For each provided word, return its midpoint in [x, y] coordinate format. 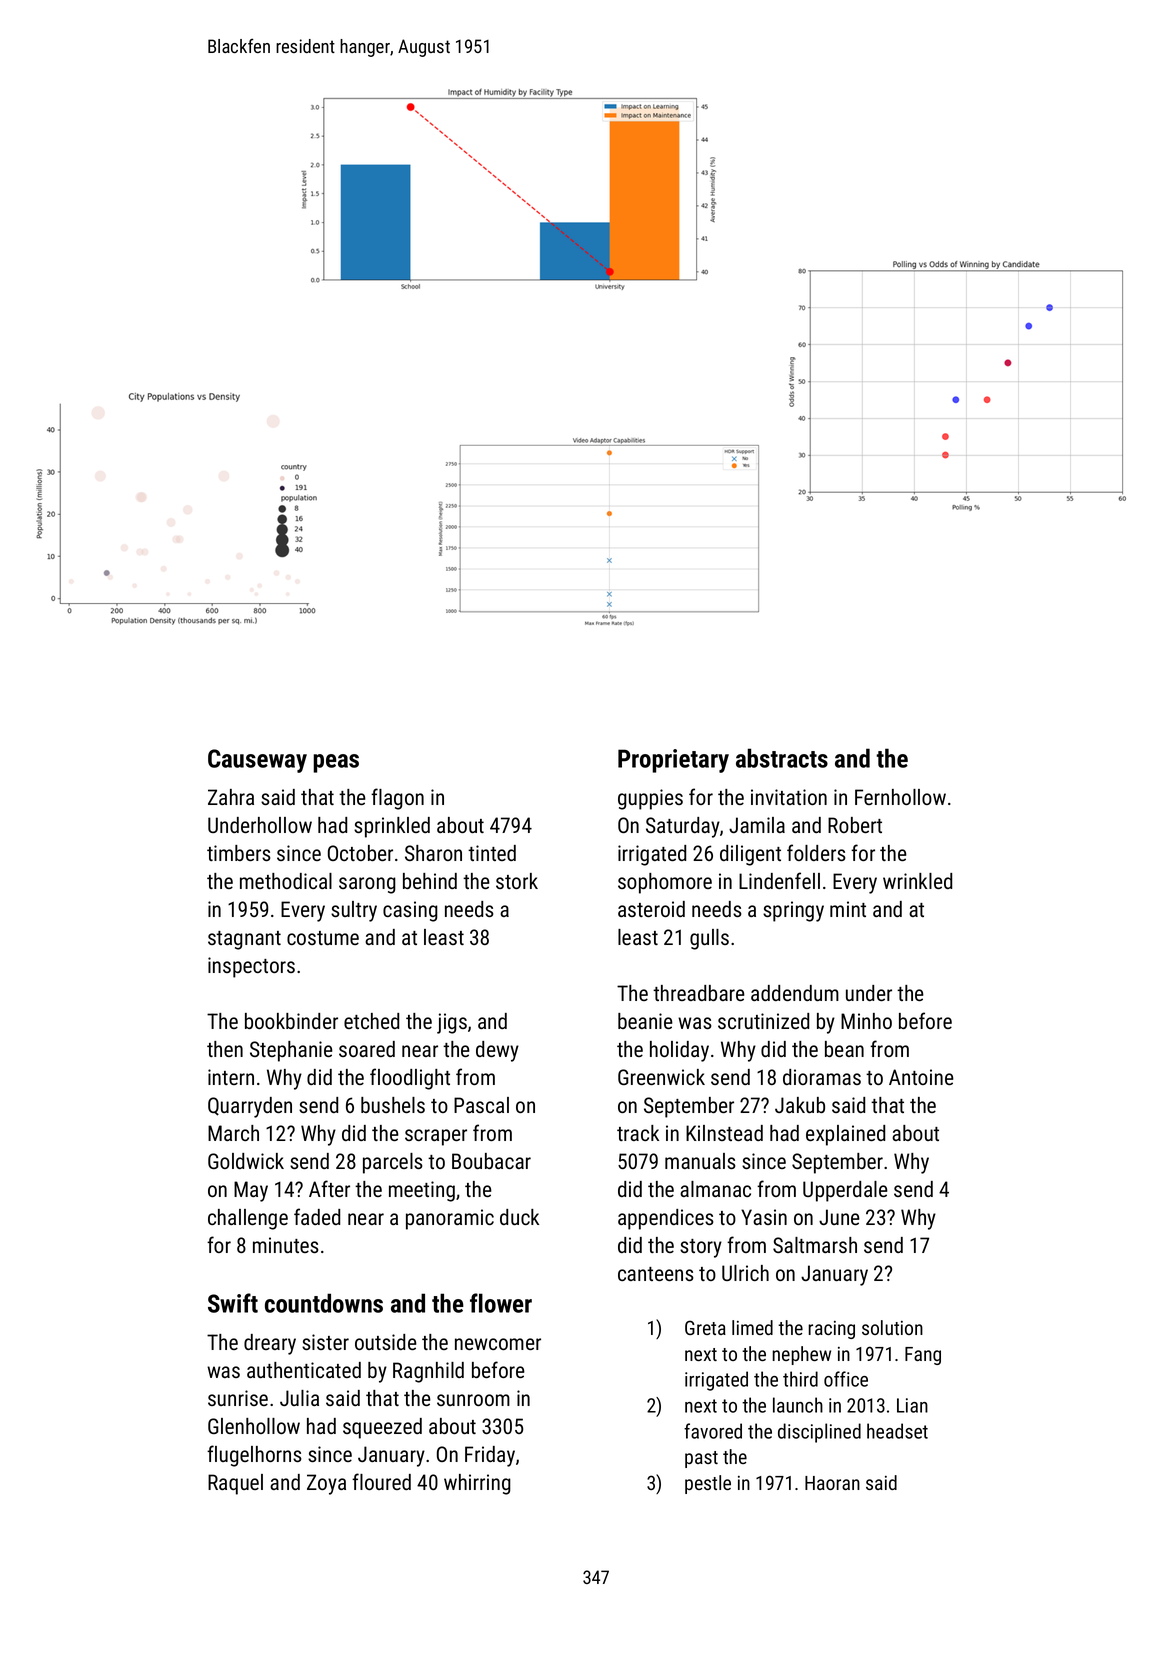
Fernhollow [900, 797]
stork [517, 881]
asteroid [651, 909]
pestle [708, 1484]
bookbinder [291, 1021]
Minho [866, 1021]
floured [381, 1481]
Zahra [231, 797]
